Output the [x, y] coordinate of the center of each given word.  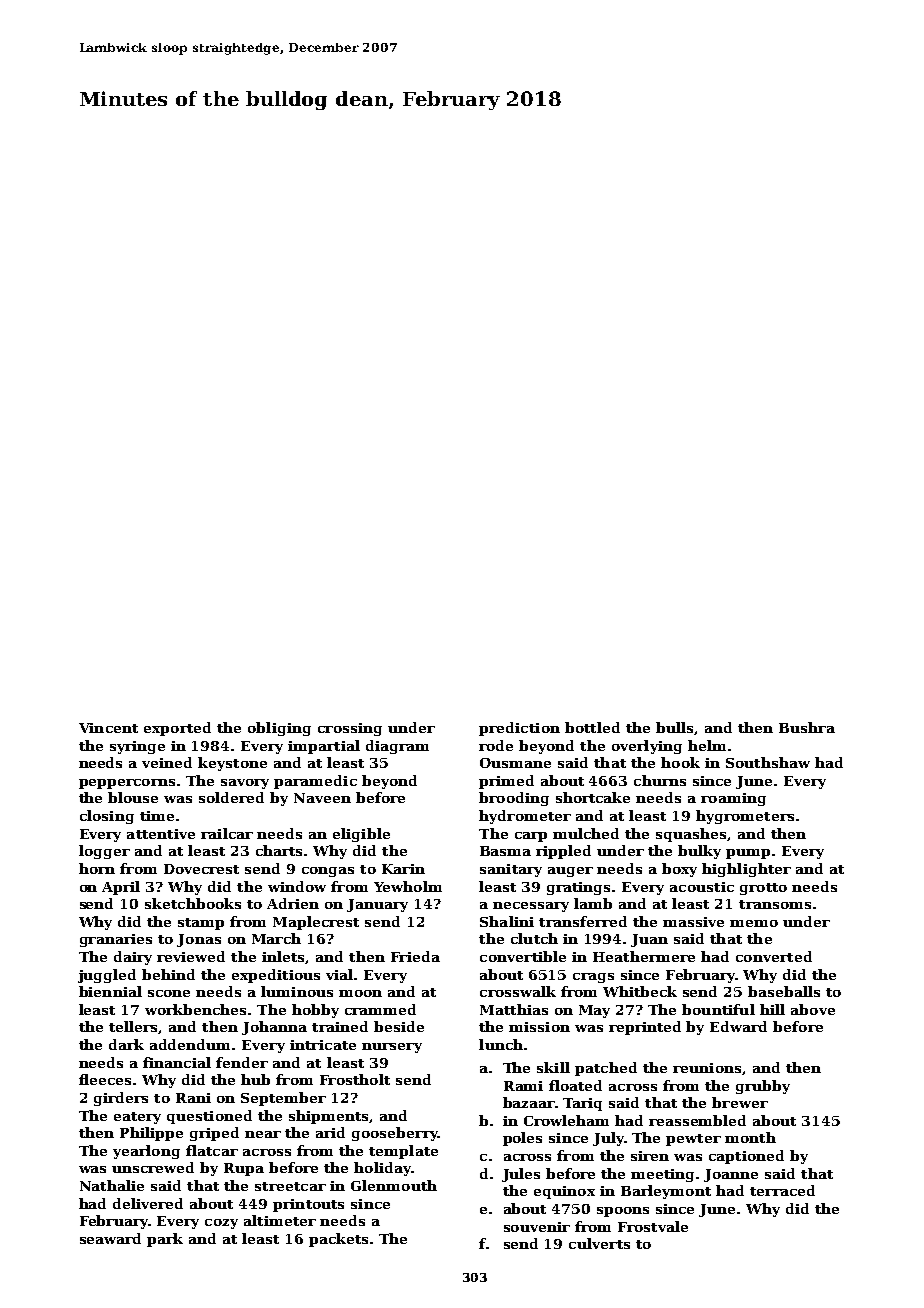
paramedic [315, 782]
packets [338, 1240]
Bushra [807, 727]
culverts [599, 1243]
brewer [740, 1102]
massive [693, 922]
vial [339, 974]
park [165, 1240]
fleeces [105, 1079]
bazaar [529, 1102]
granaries [116, 940]
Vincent [108, 728]
